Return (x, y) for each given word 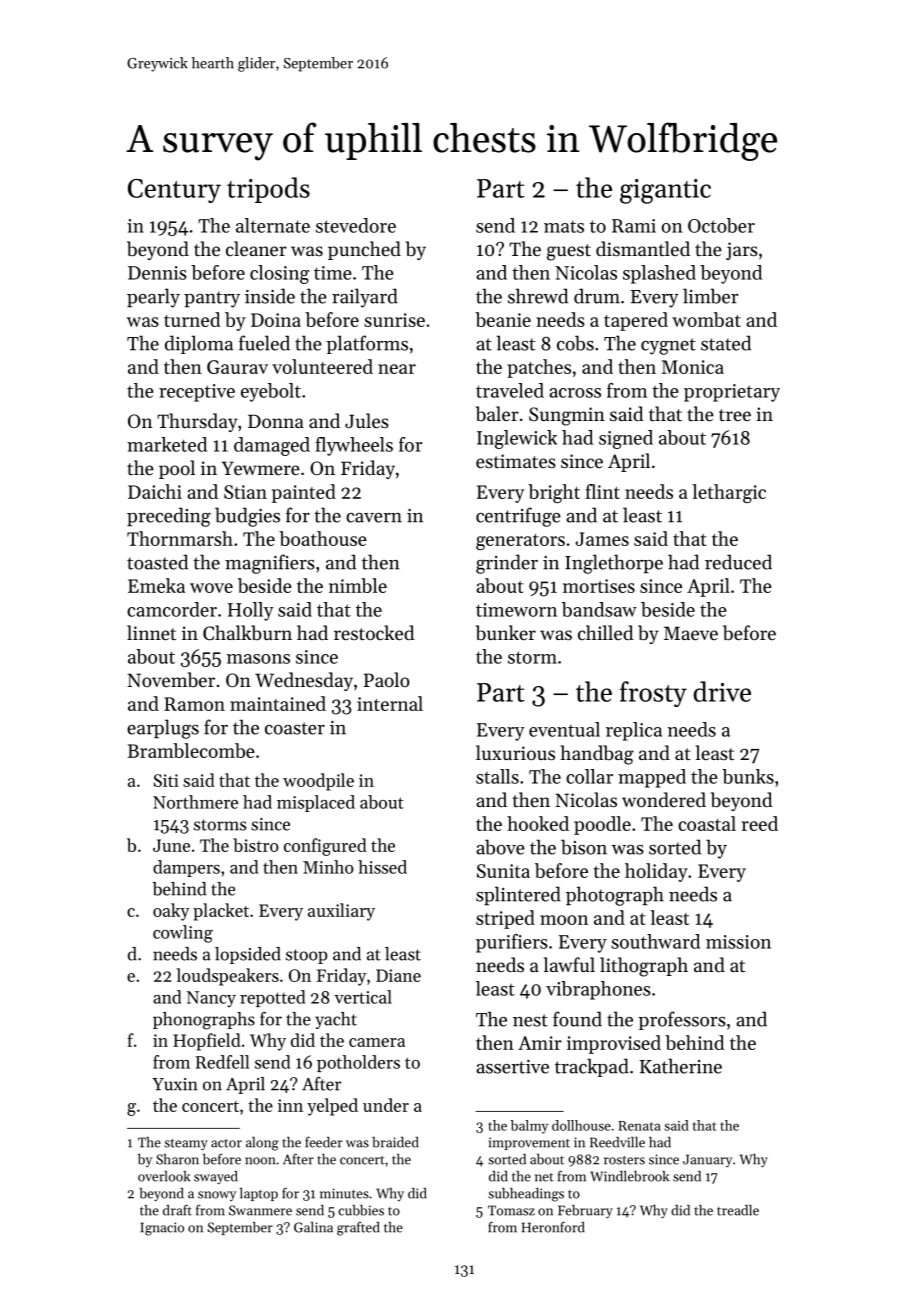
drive (722, 691)
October (721, 225)
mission (738, 942)
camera (377, 1042)
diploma (199, 344)
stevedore (356, 225)
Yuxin (175, 1084)
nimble (358, 585)
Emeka (156, 585)
